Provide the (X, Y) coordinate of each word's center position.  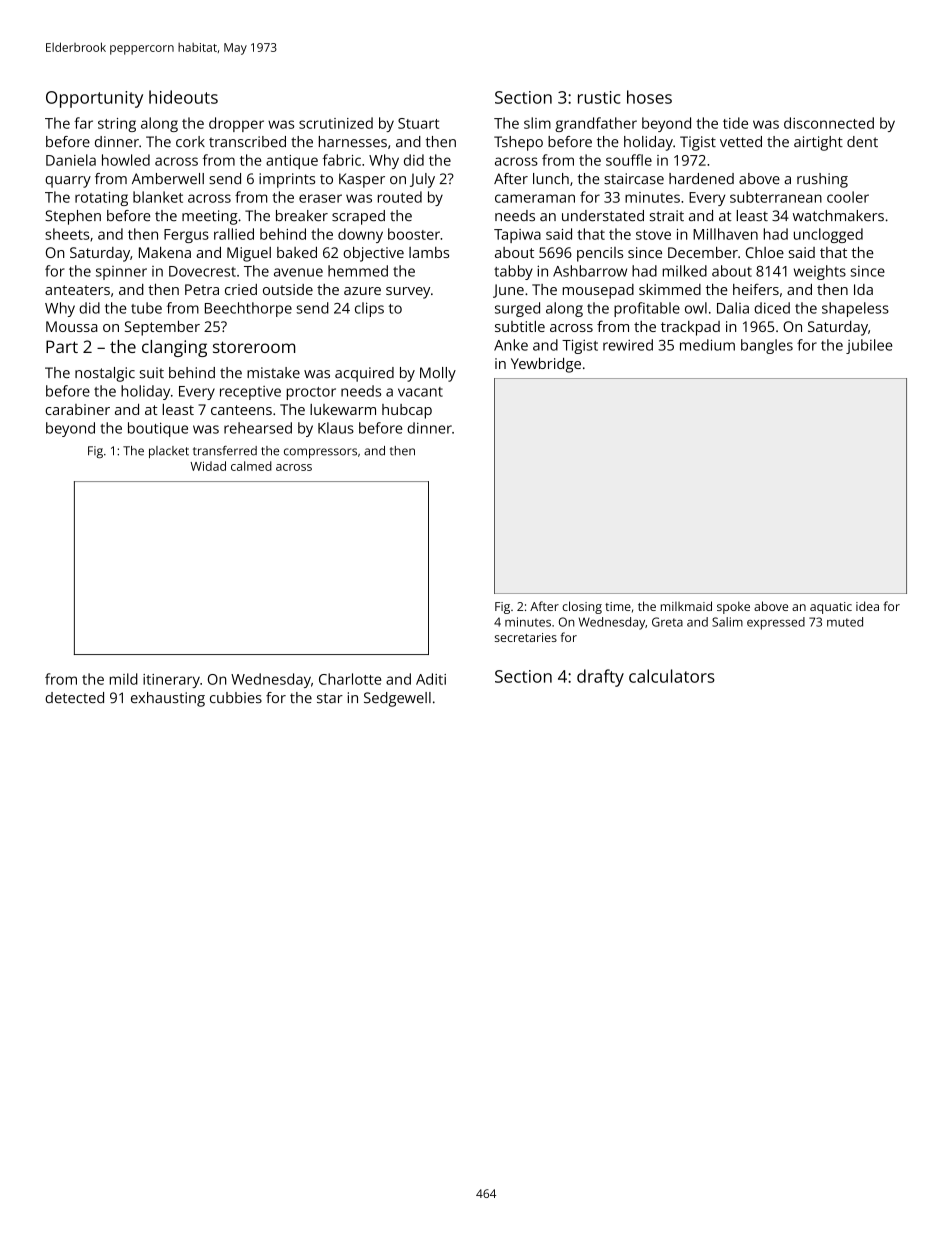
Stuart (418, 123)
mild (124, 679)
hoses (649, 97)
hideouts (183, 97)
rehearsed (258, 428)
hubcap (407, 411)
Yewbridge (546, 365)
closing (582, 607)
